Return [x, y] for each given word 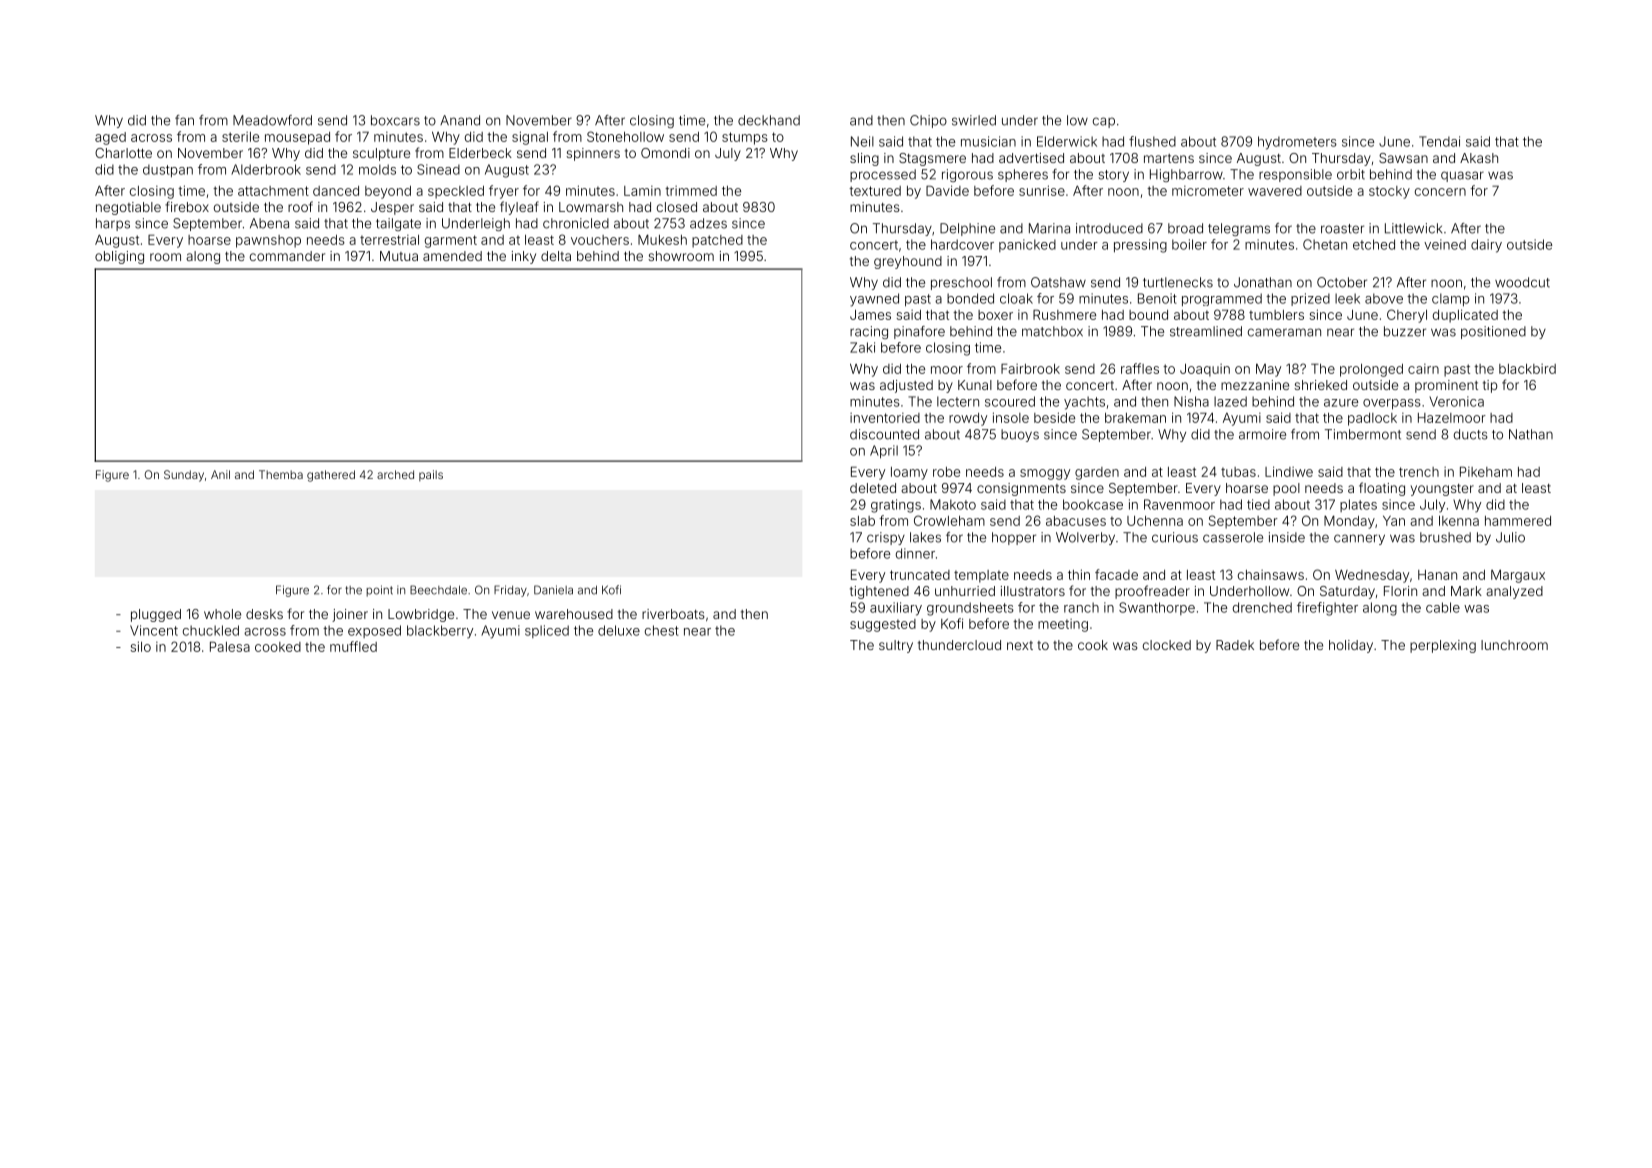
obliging [119, 257]
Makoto [953, 504]
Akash [1479, 158]
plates [1358, 505]
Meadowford [272, 120]
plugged [156, 615]
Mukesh [662, 239]
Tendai [1439, 141]
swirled [974, 120]
